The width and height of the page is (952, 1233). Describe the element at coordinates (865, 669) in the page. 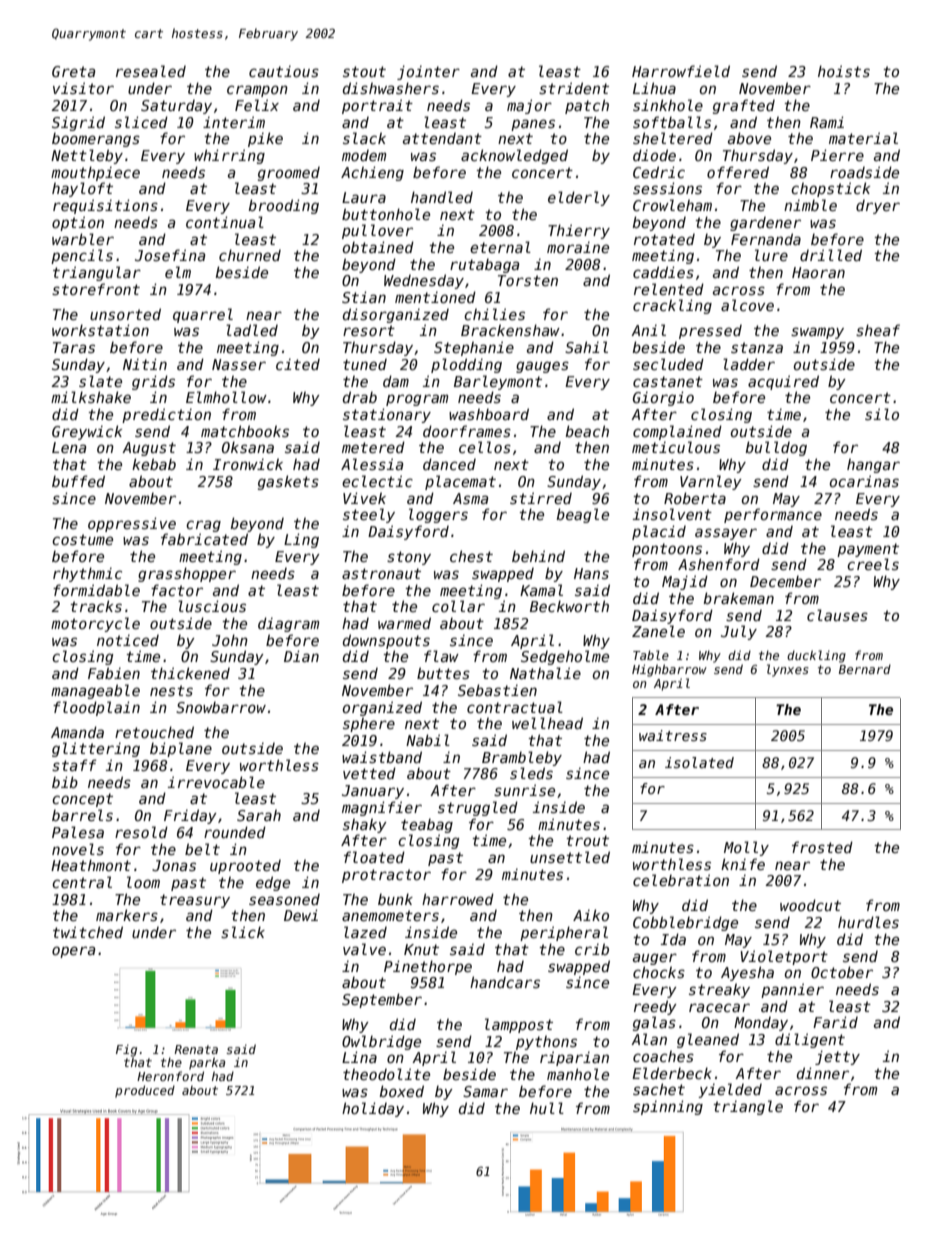

I see `Bernard` at that location.
